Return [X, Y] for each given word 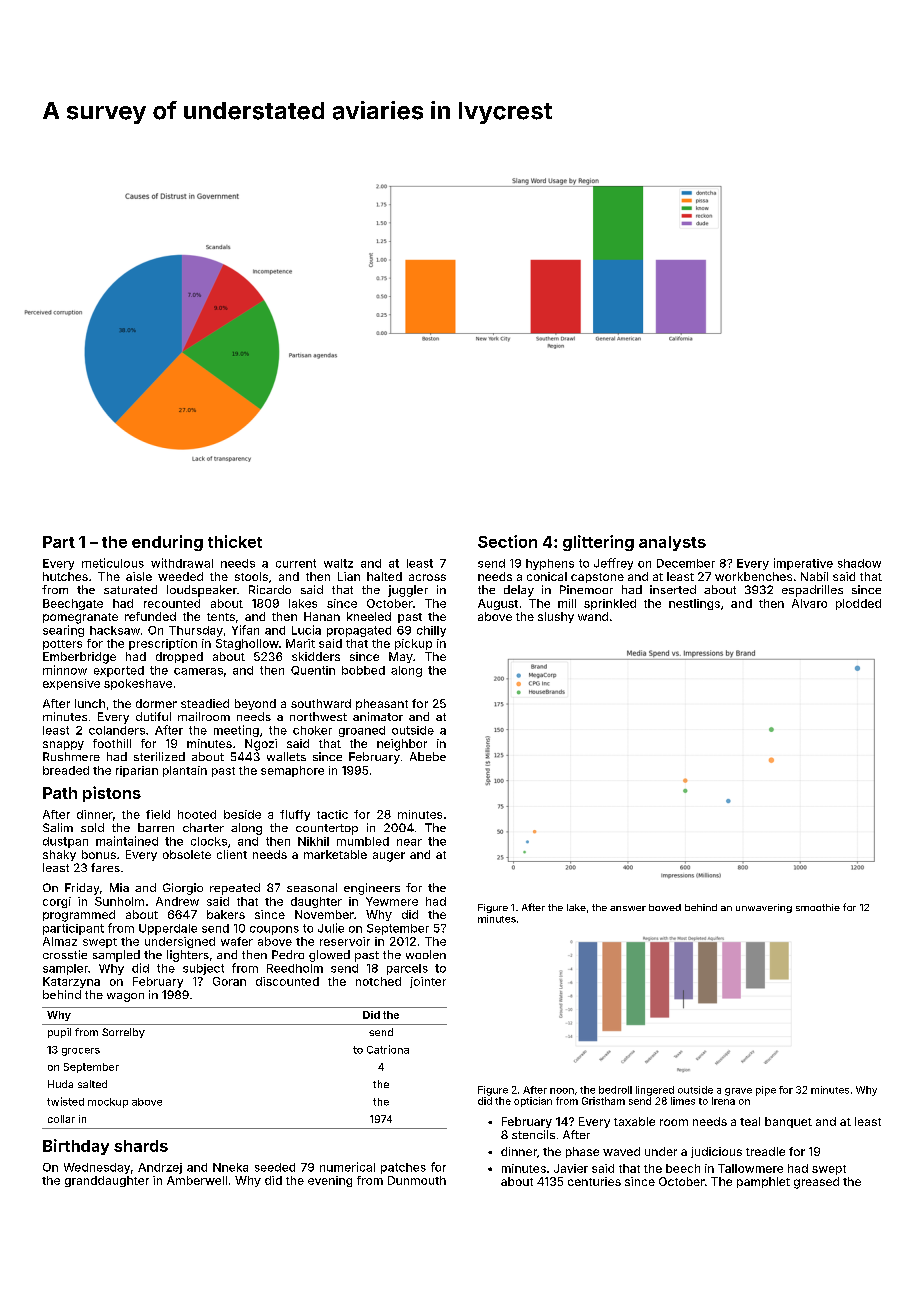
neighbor [402, 745]
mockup [108, 1103]
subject [203, 969]
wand [593, 616]
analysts [672, 543]
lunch [90, 703]
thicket [235, 541]
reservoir [345, 941]
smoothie [818, 907]
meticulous [113, 563]
